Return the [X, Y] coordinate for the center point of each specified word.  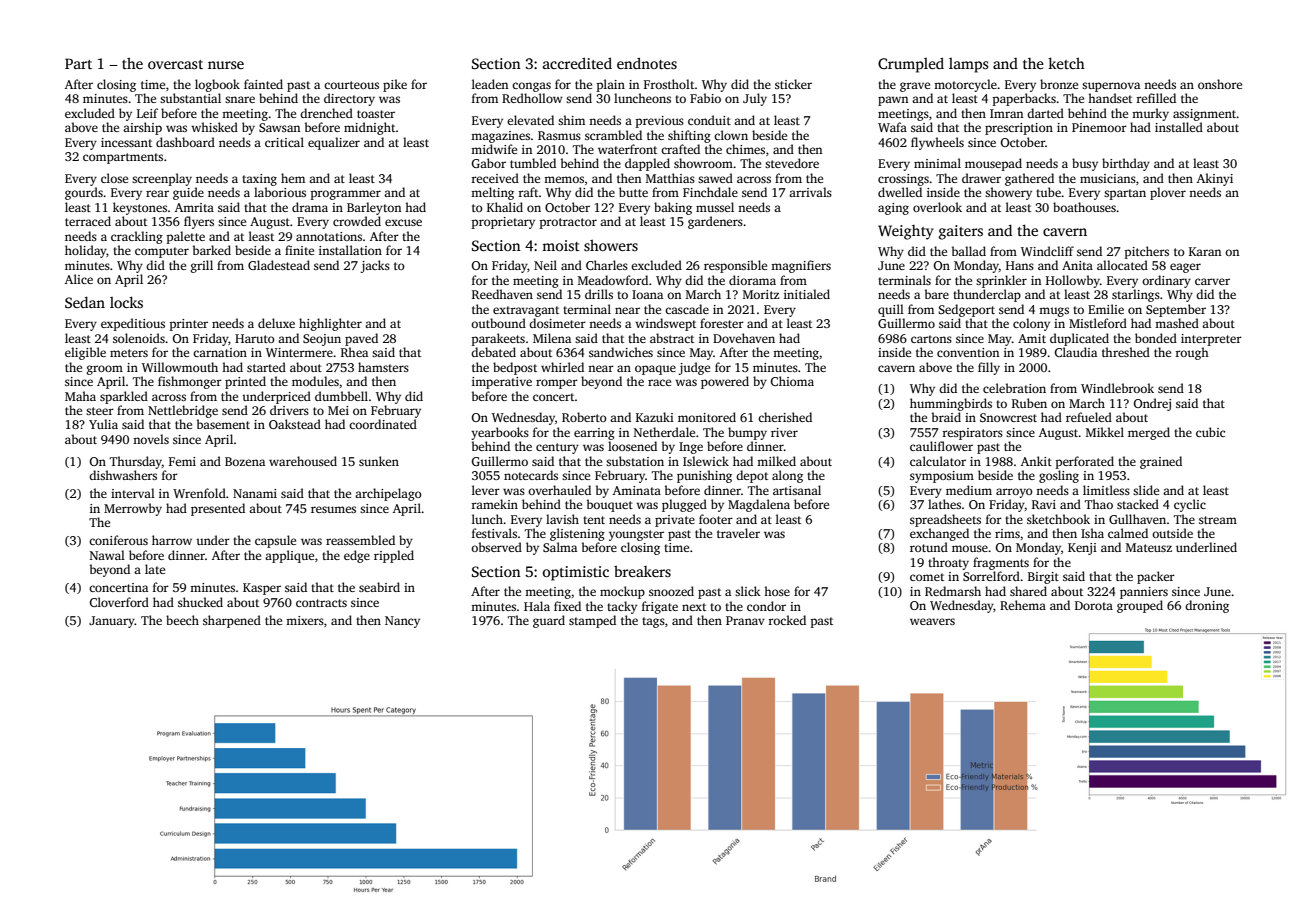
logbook [217, 85]
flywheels [937, 143]
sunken [379, 461]
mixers [305, 620]
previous [659, 122]
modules [315, 381]
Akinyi [1215, 179]
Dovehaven [744, 338]
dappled [647, 164]
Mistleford [1098, 323]
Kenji [1082, 549]
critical [284, 142]
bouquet [610, 505]
